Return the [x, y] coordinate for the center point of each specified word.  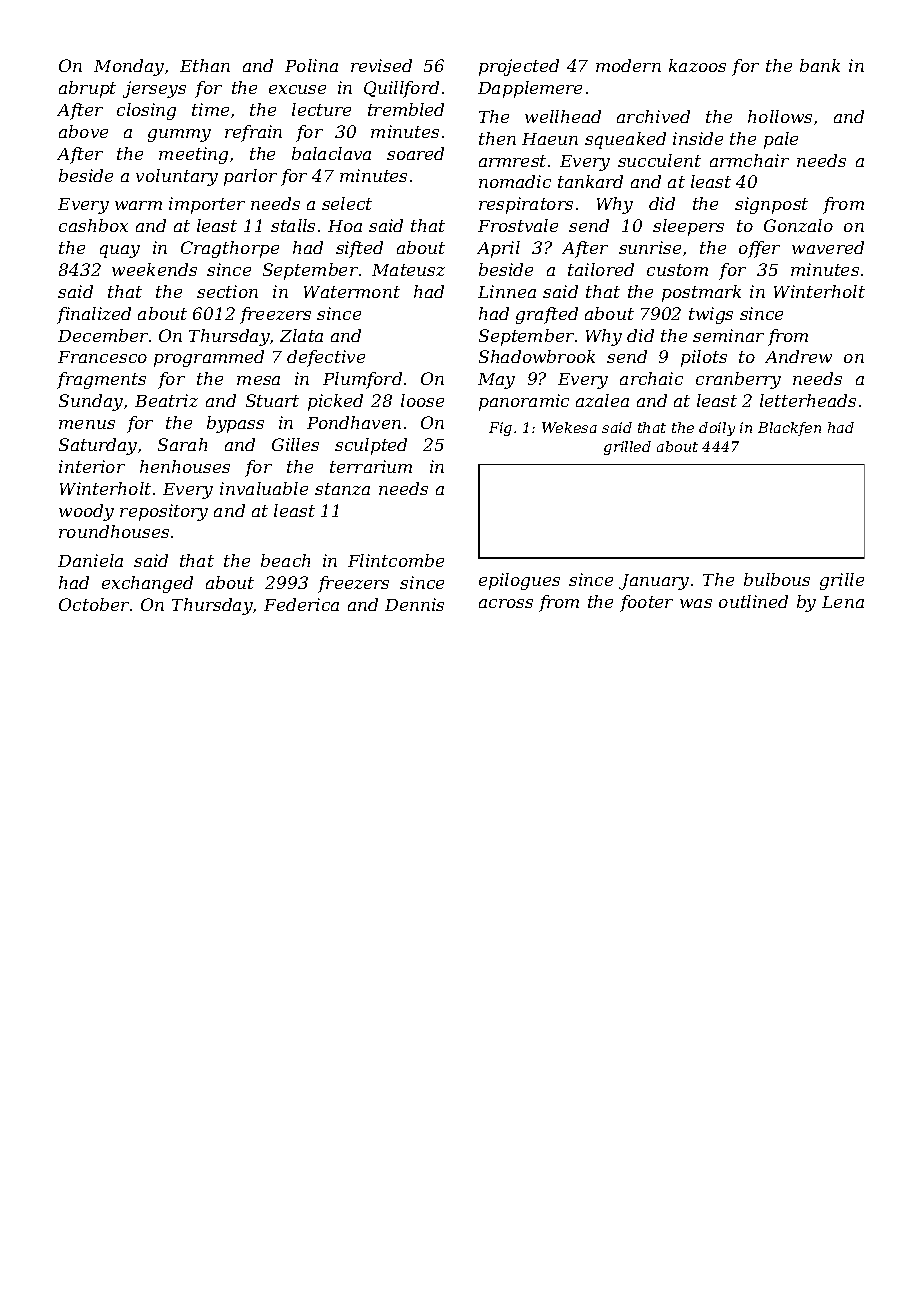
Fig [500, 429]
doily [717, 429]
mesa [258, 380]
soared [415, 153]
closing [146, 111]
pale [781, 140]
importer [207, 205]
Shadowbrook [537, 356]
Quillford [401, 89]
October [94, 604]
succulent [659, 160]
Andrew [798, 356]
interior [92, 466]
